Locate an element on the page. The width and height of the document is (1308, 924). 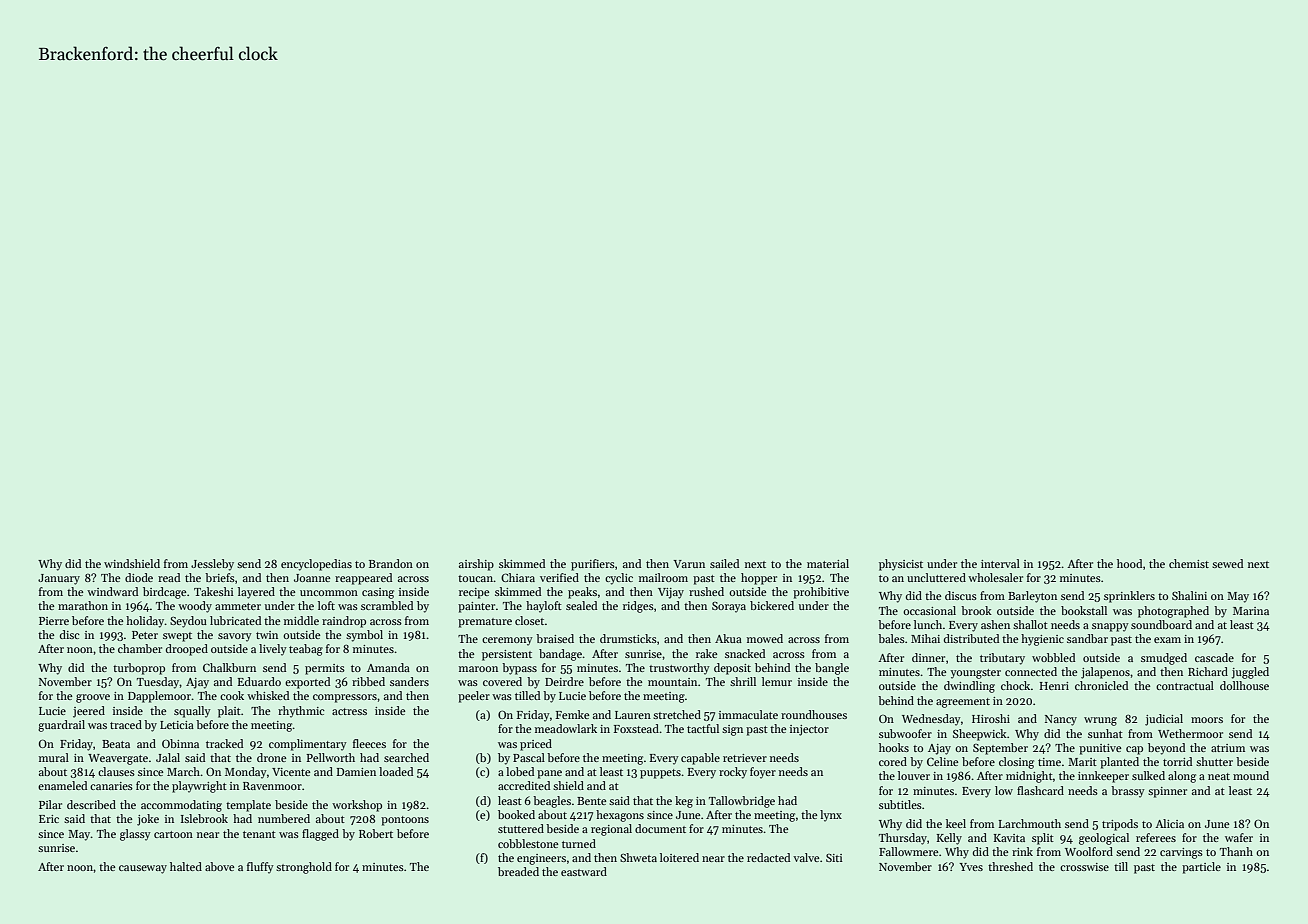
rhythmic is located at coordinates (301, 712).
